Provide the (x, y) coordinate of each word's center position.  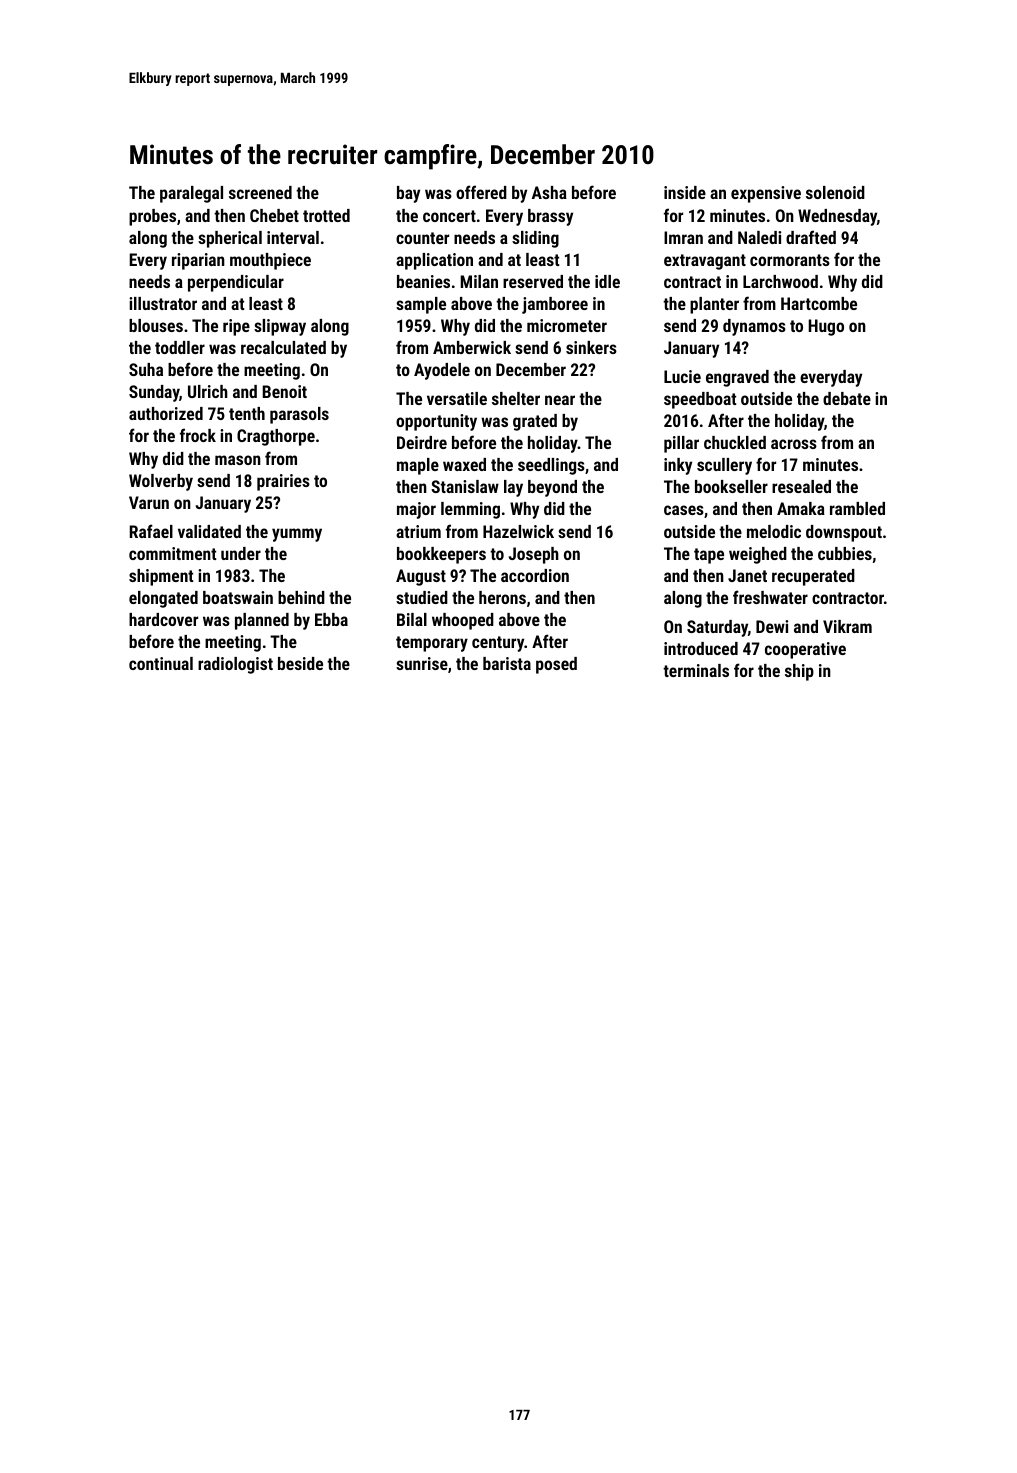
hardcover (163, 619)
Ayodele (442, 371)
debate (847, 398)
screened (260, 192)
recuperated (813, 577)
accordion (535, 575)
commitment (172, 553)
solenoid (835, 192)
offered (481, 192)
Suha (146, 369)
